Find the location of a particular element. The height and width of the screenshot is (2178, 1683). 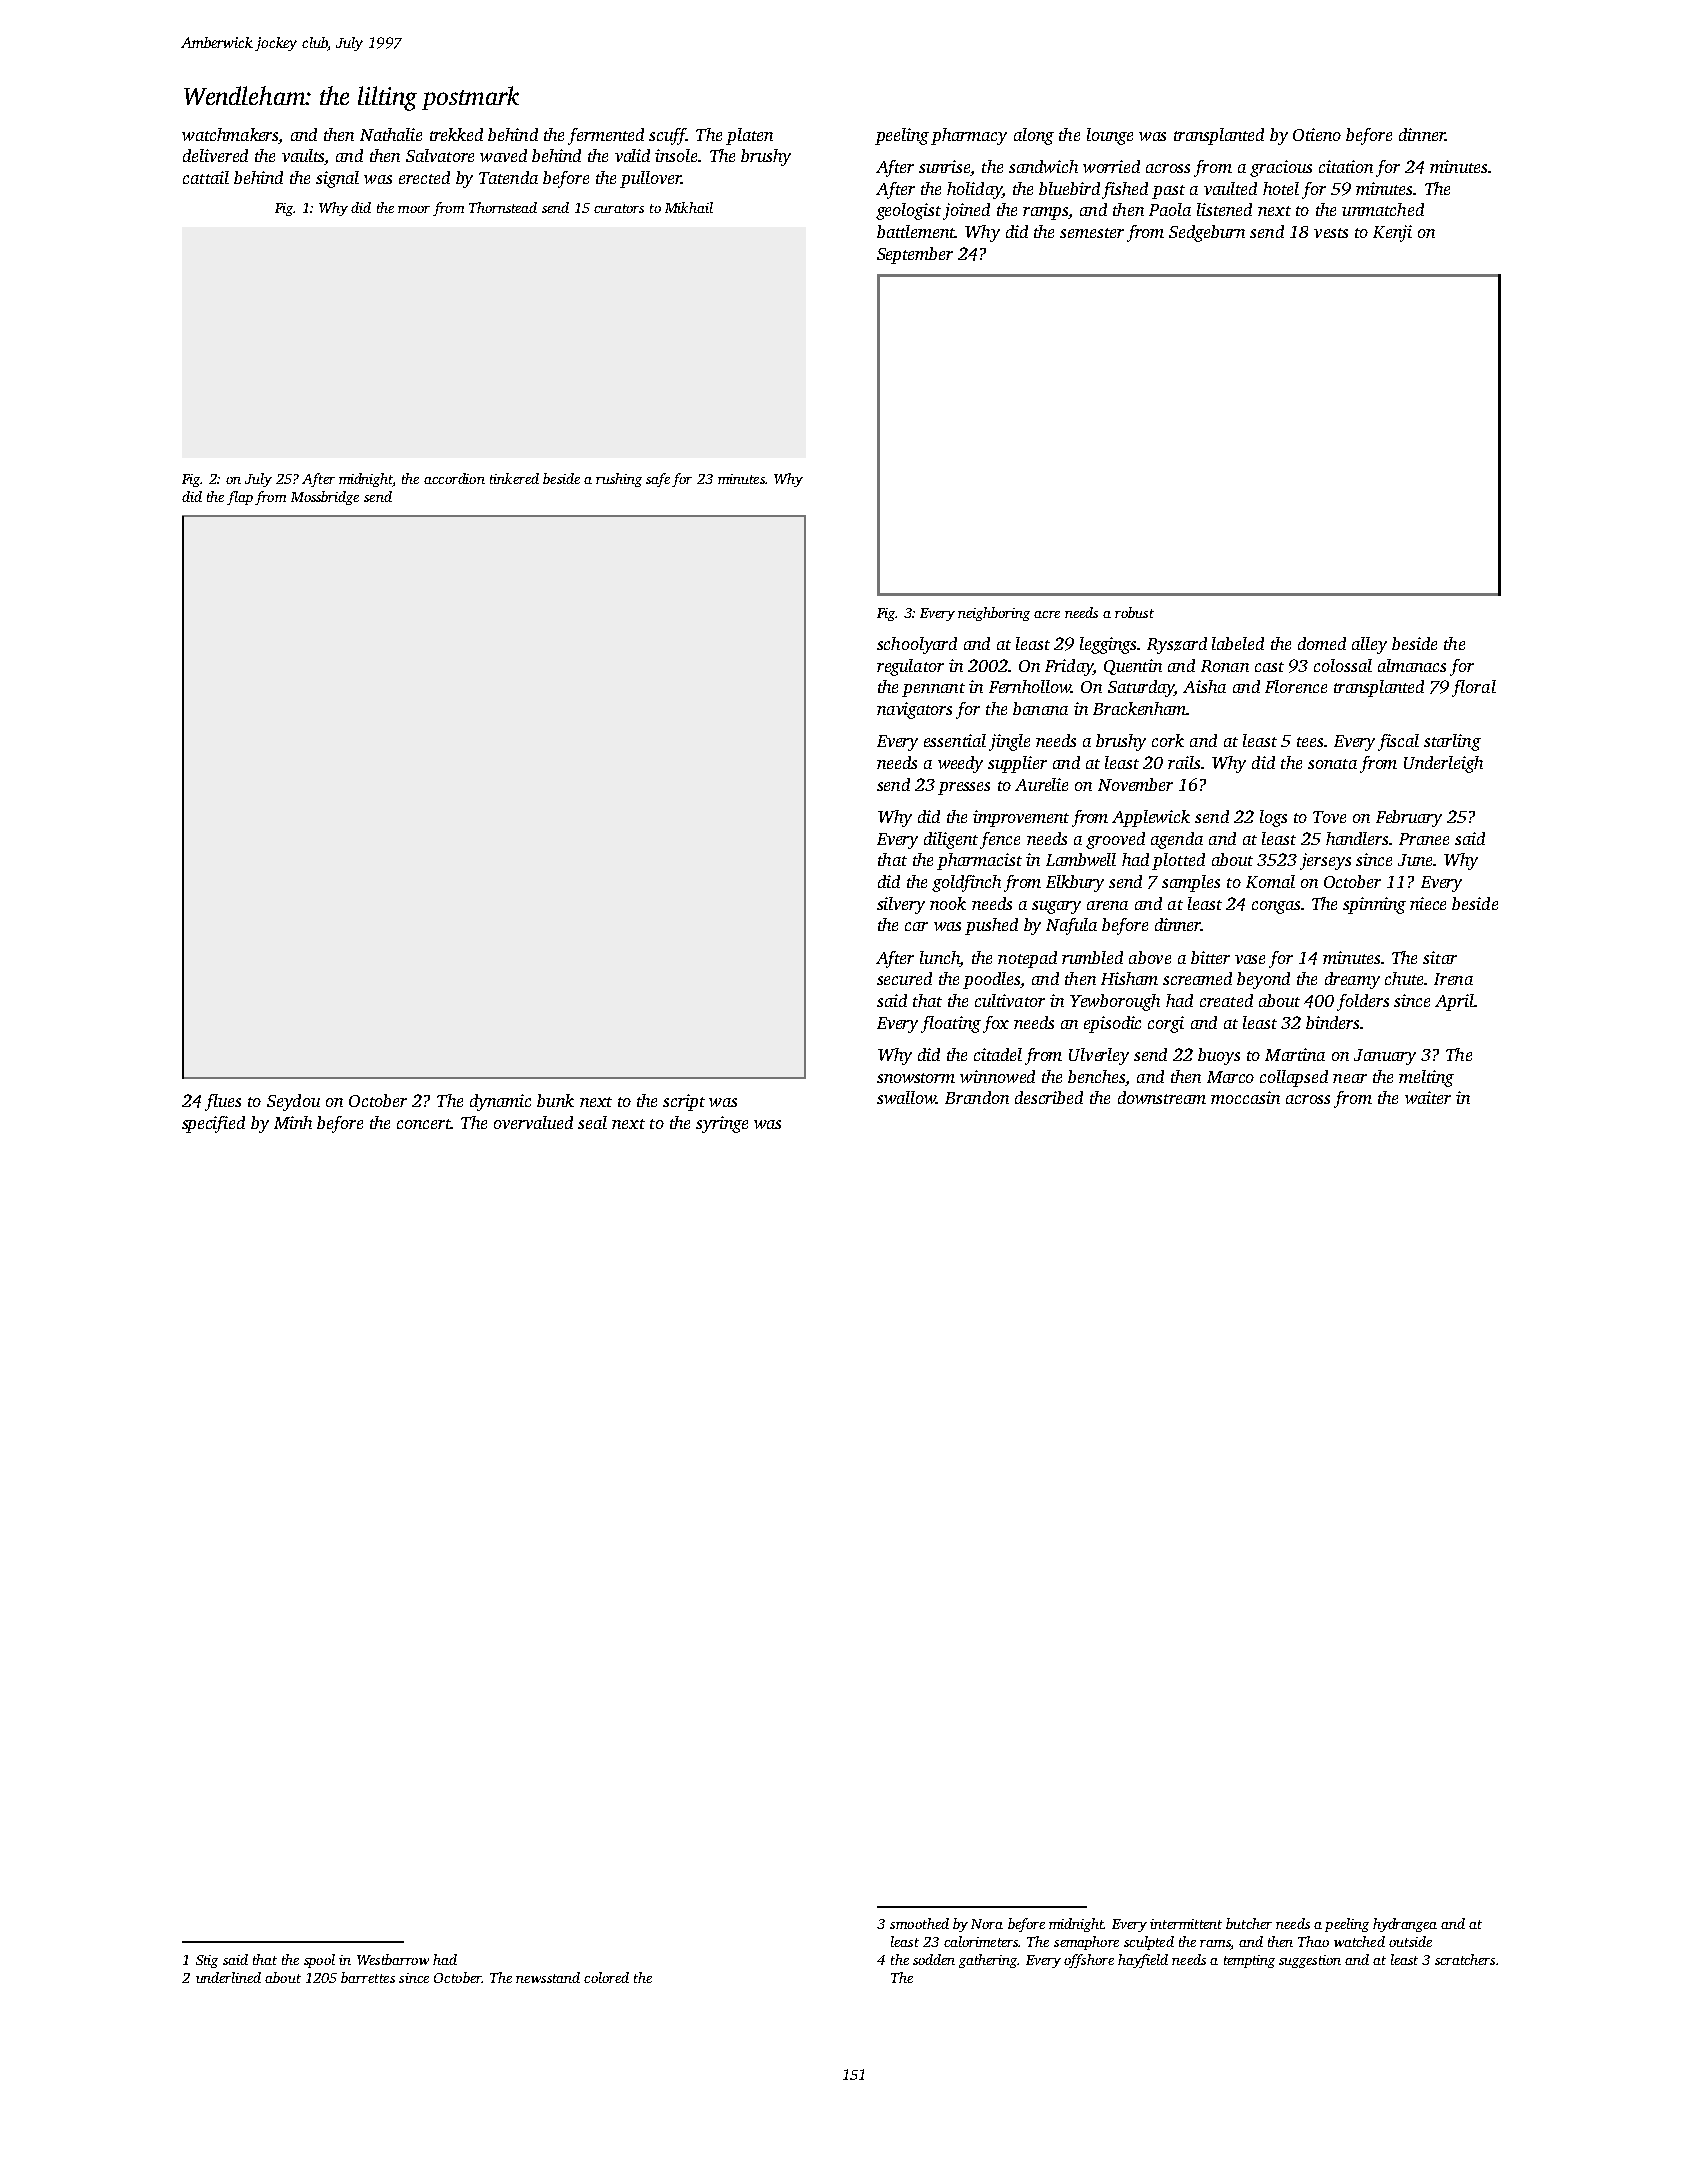

gathering is located at coordinates (988, 1961).
